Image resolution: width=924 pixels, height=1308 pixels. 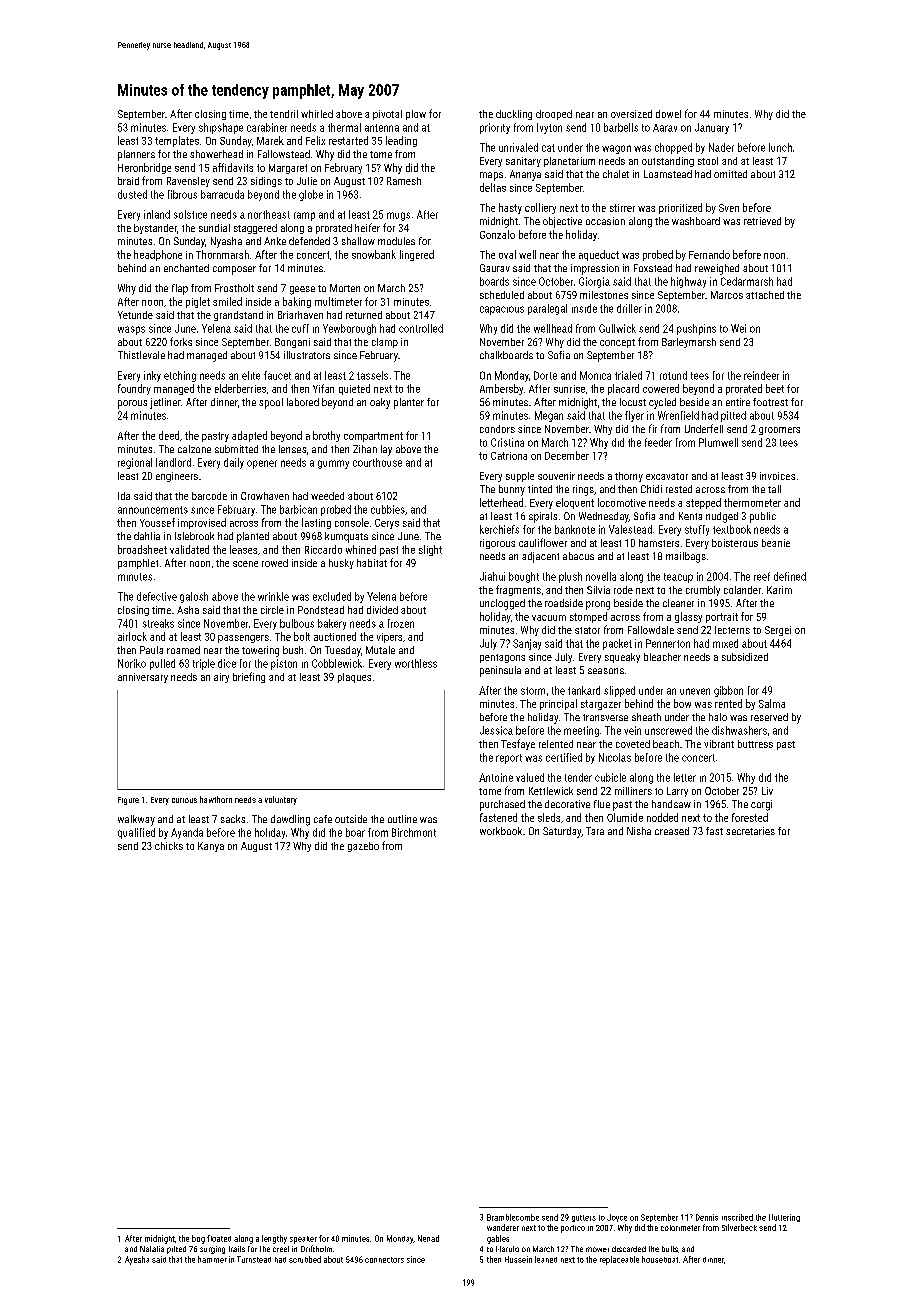 What do you see at coordinates (243, 639) in the screenshot?
I see `passengers` at bounding box center [243, 639].
